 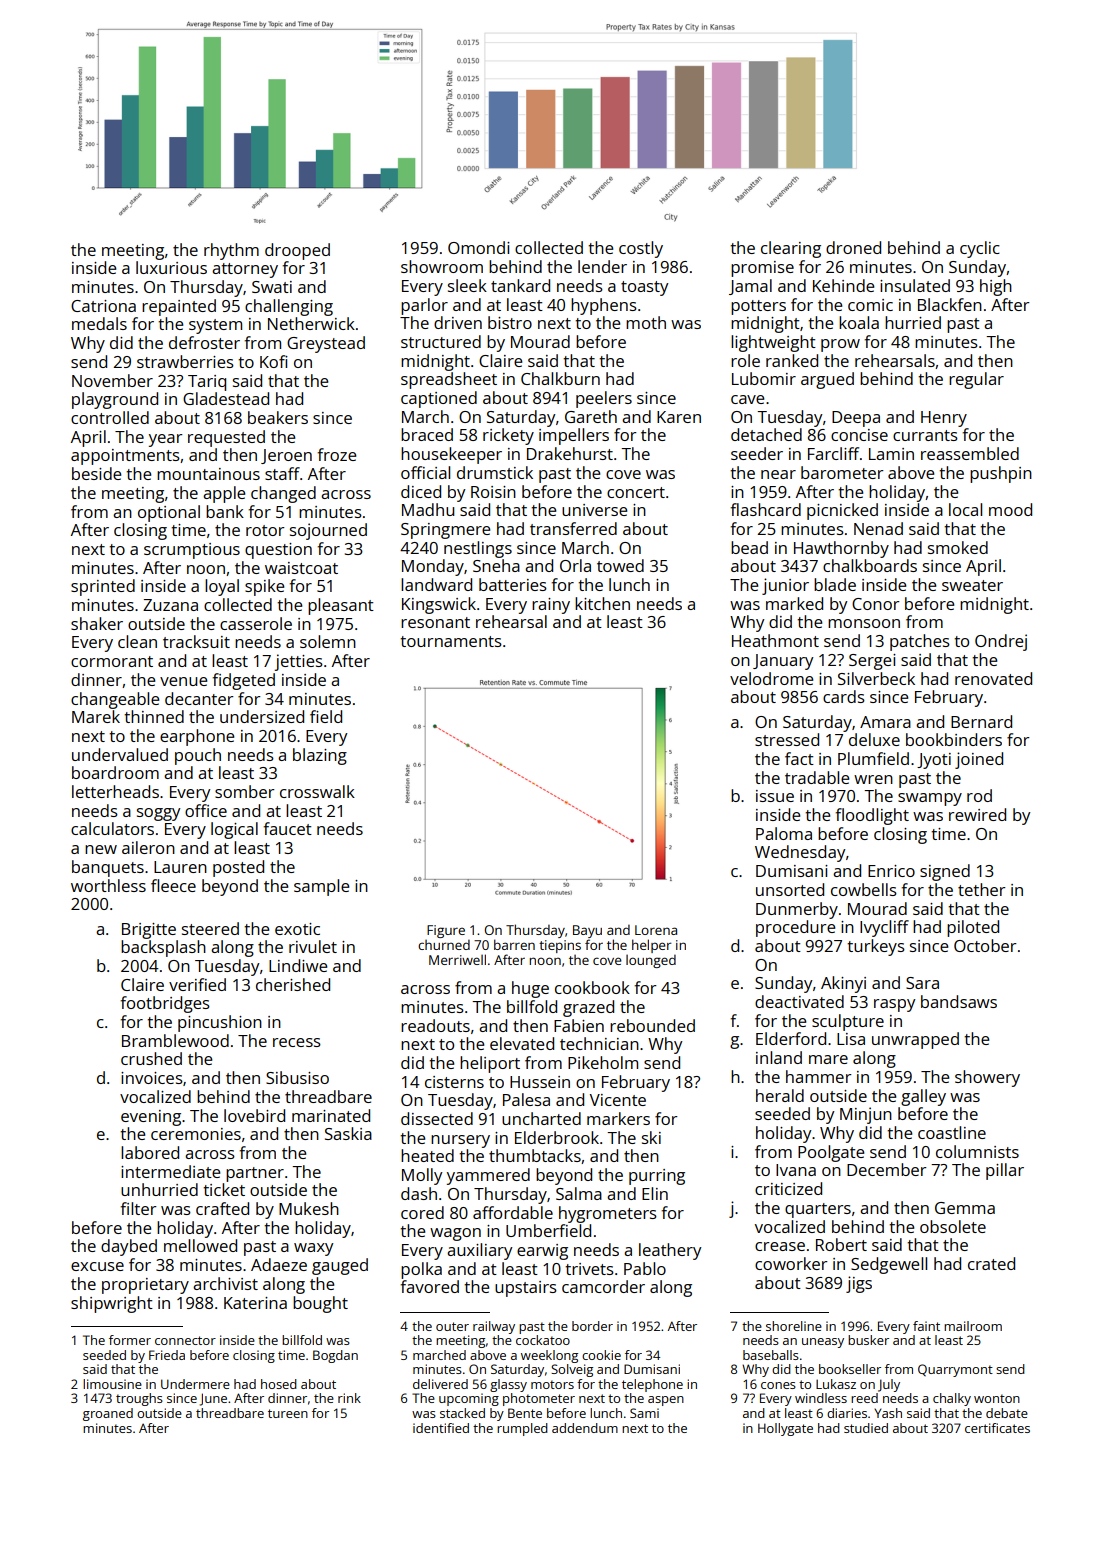 What do you see at coordinates (496, 565) in the screenshot?
I see `Sneha` at bounding box center [496, 565].
